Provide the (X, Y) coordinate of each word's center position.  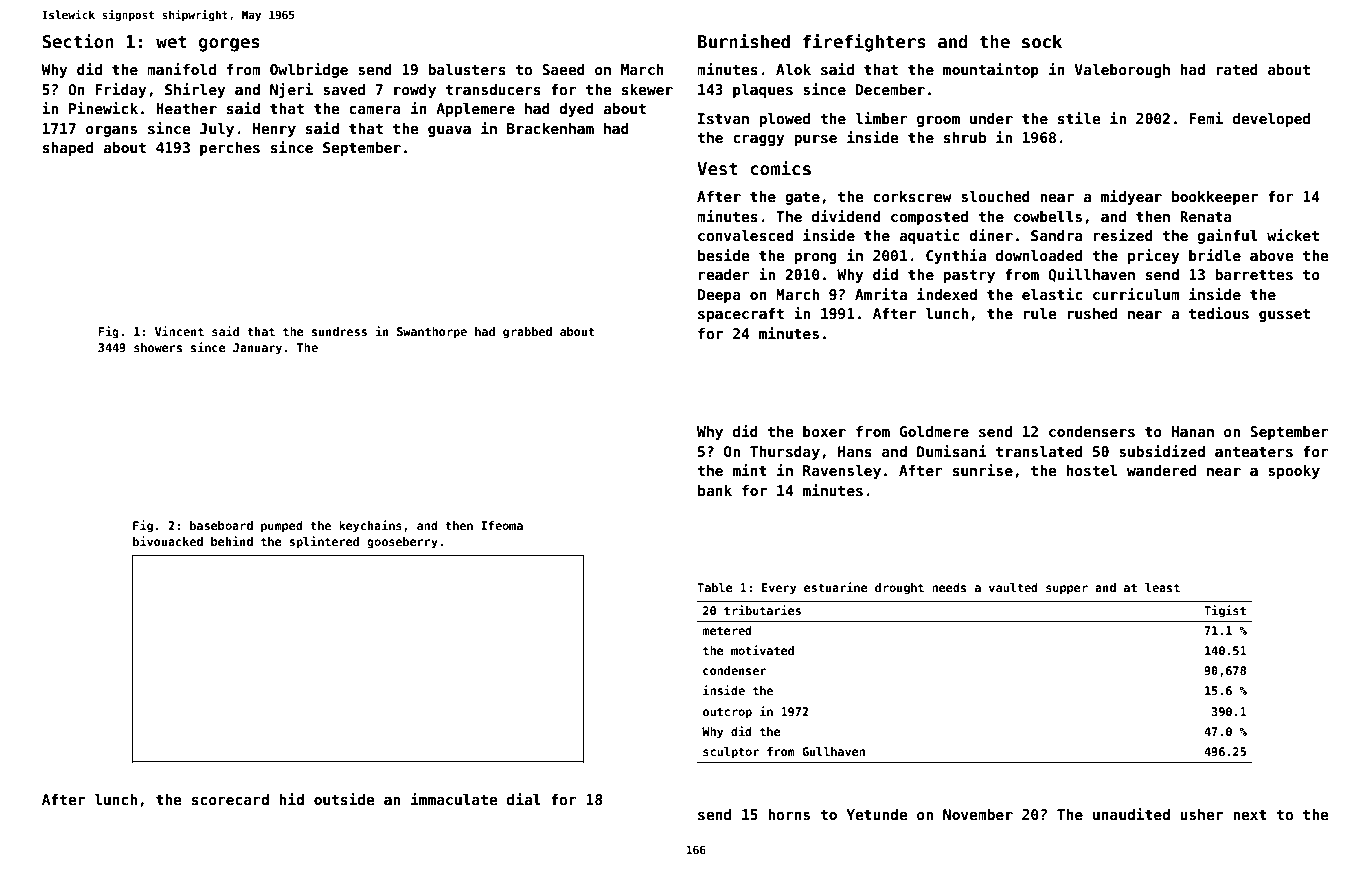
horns (789, 814)
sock (1042, 41)
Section (78, 41)
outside (344, 799)
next (1250, 814)
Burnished (744, 41)
